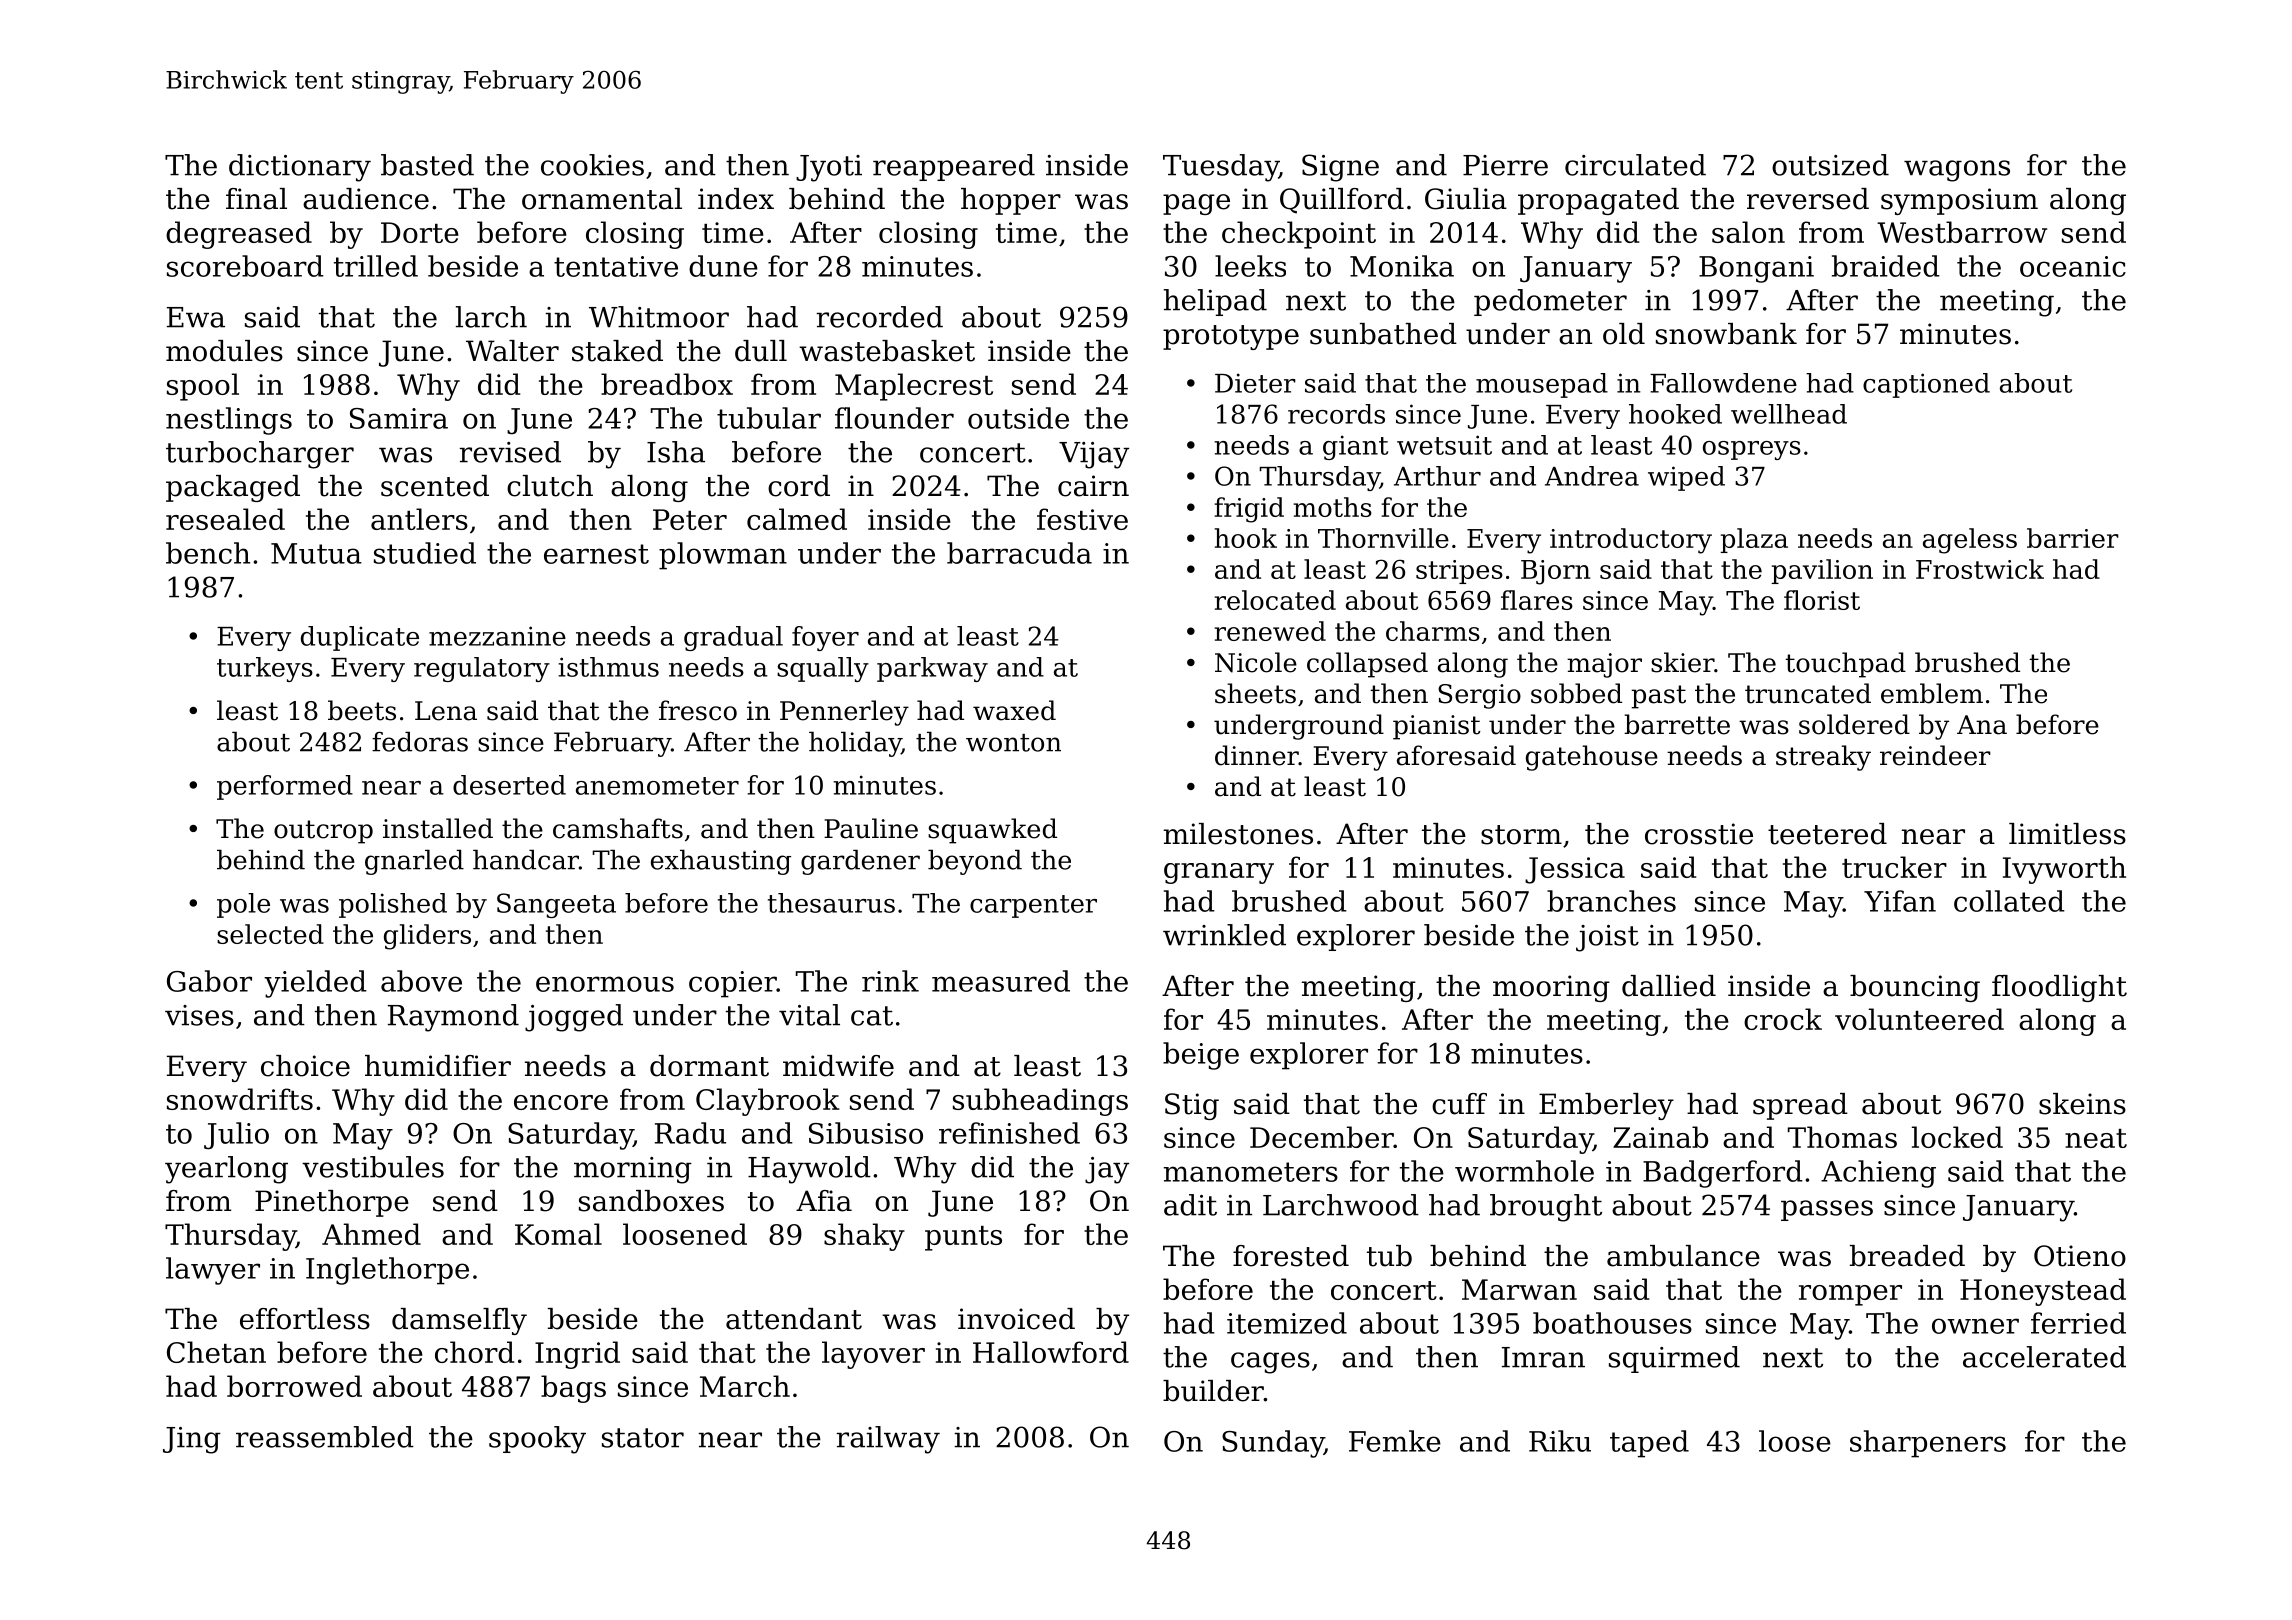 The image size is (2292, 1620). What do you see at coordinates (1383, 538) in the document?
I see `Thornville` at bounding box center [1383, 538].
